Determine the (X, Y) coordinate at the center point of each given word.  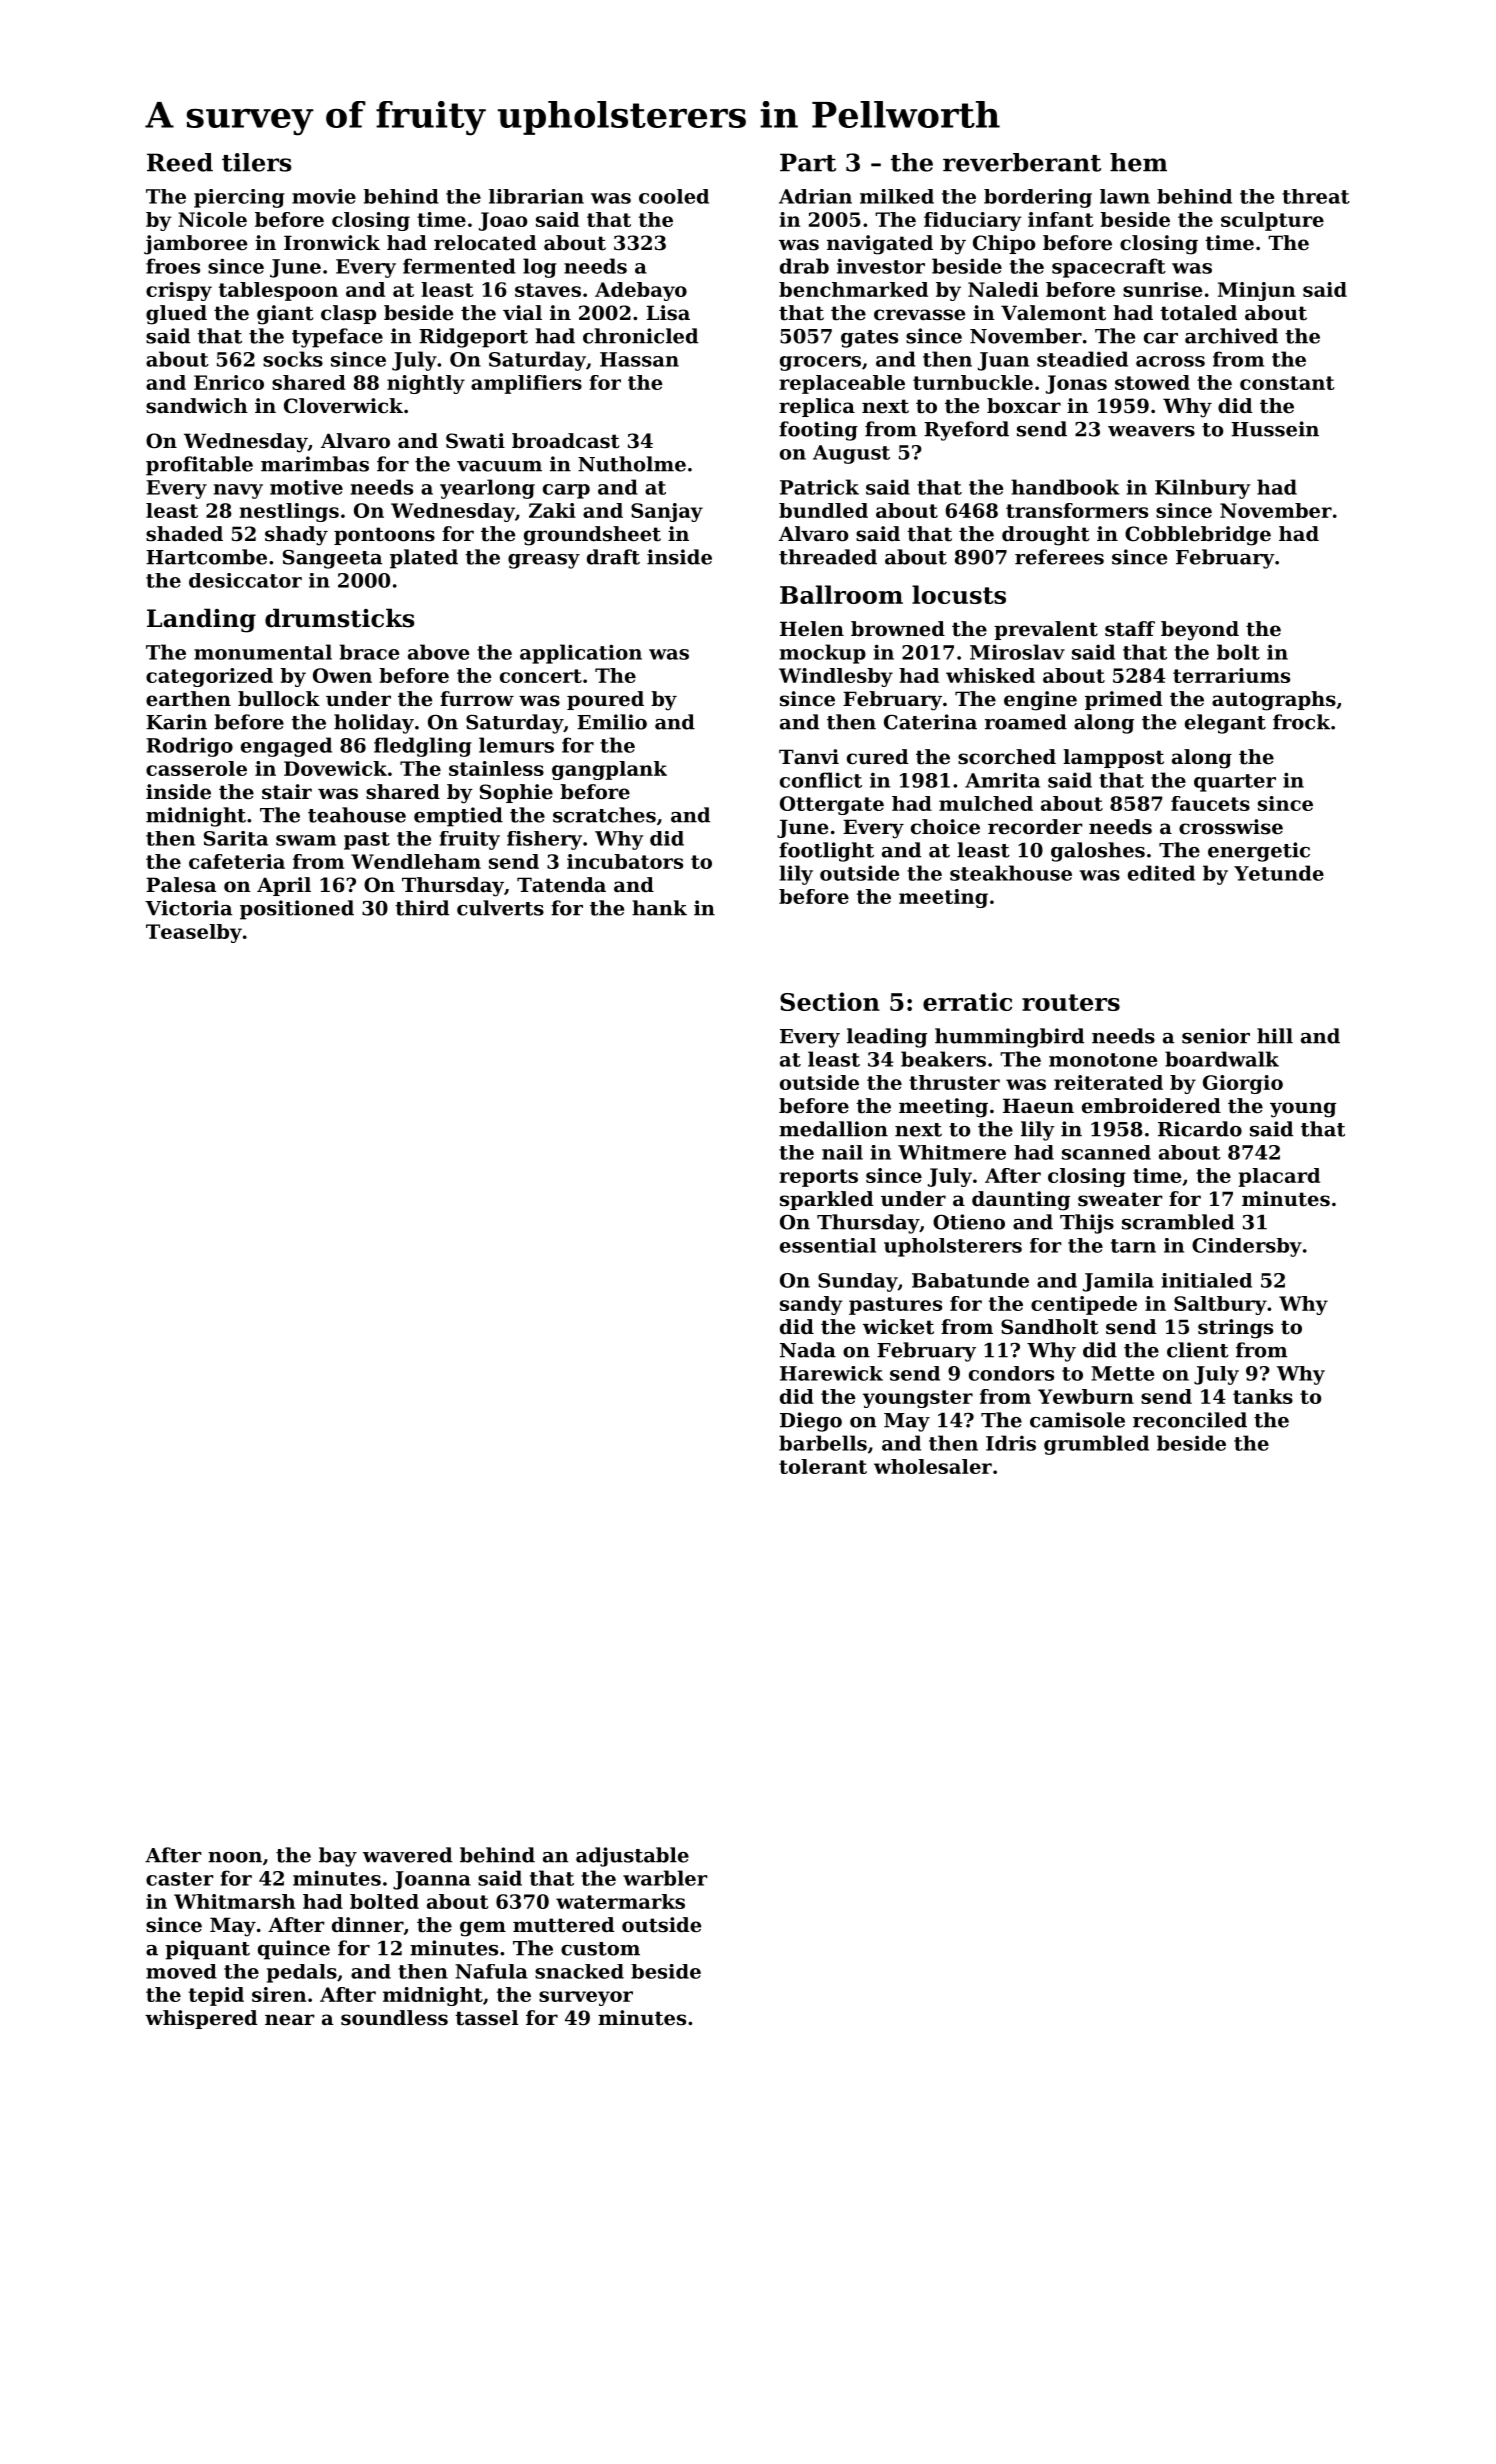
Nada (808, 1350)
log (540, 268)
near (290, 2020)
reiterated (1108, 1082)
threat (1316, 196)
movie (324, 196)
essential (828, 1245)
